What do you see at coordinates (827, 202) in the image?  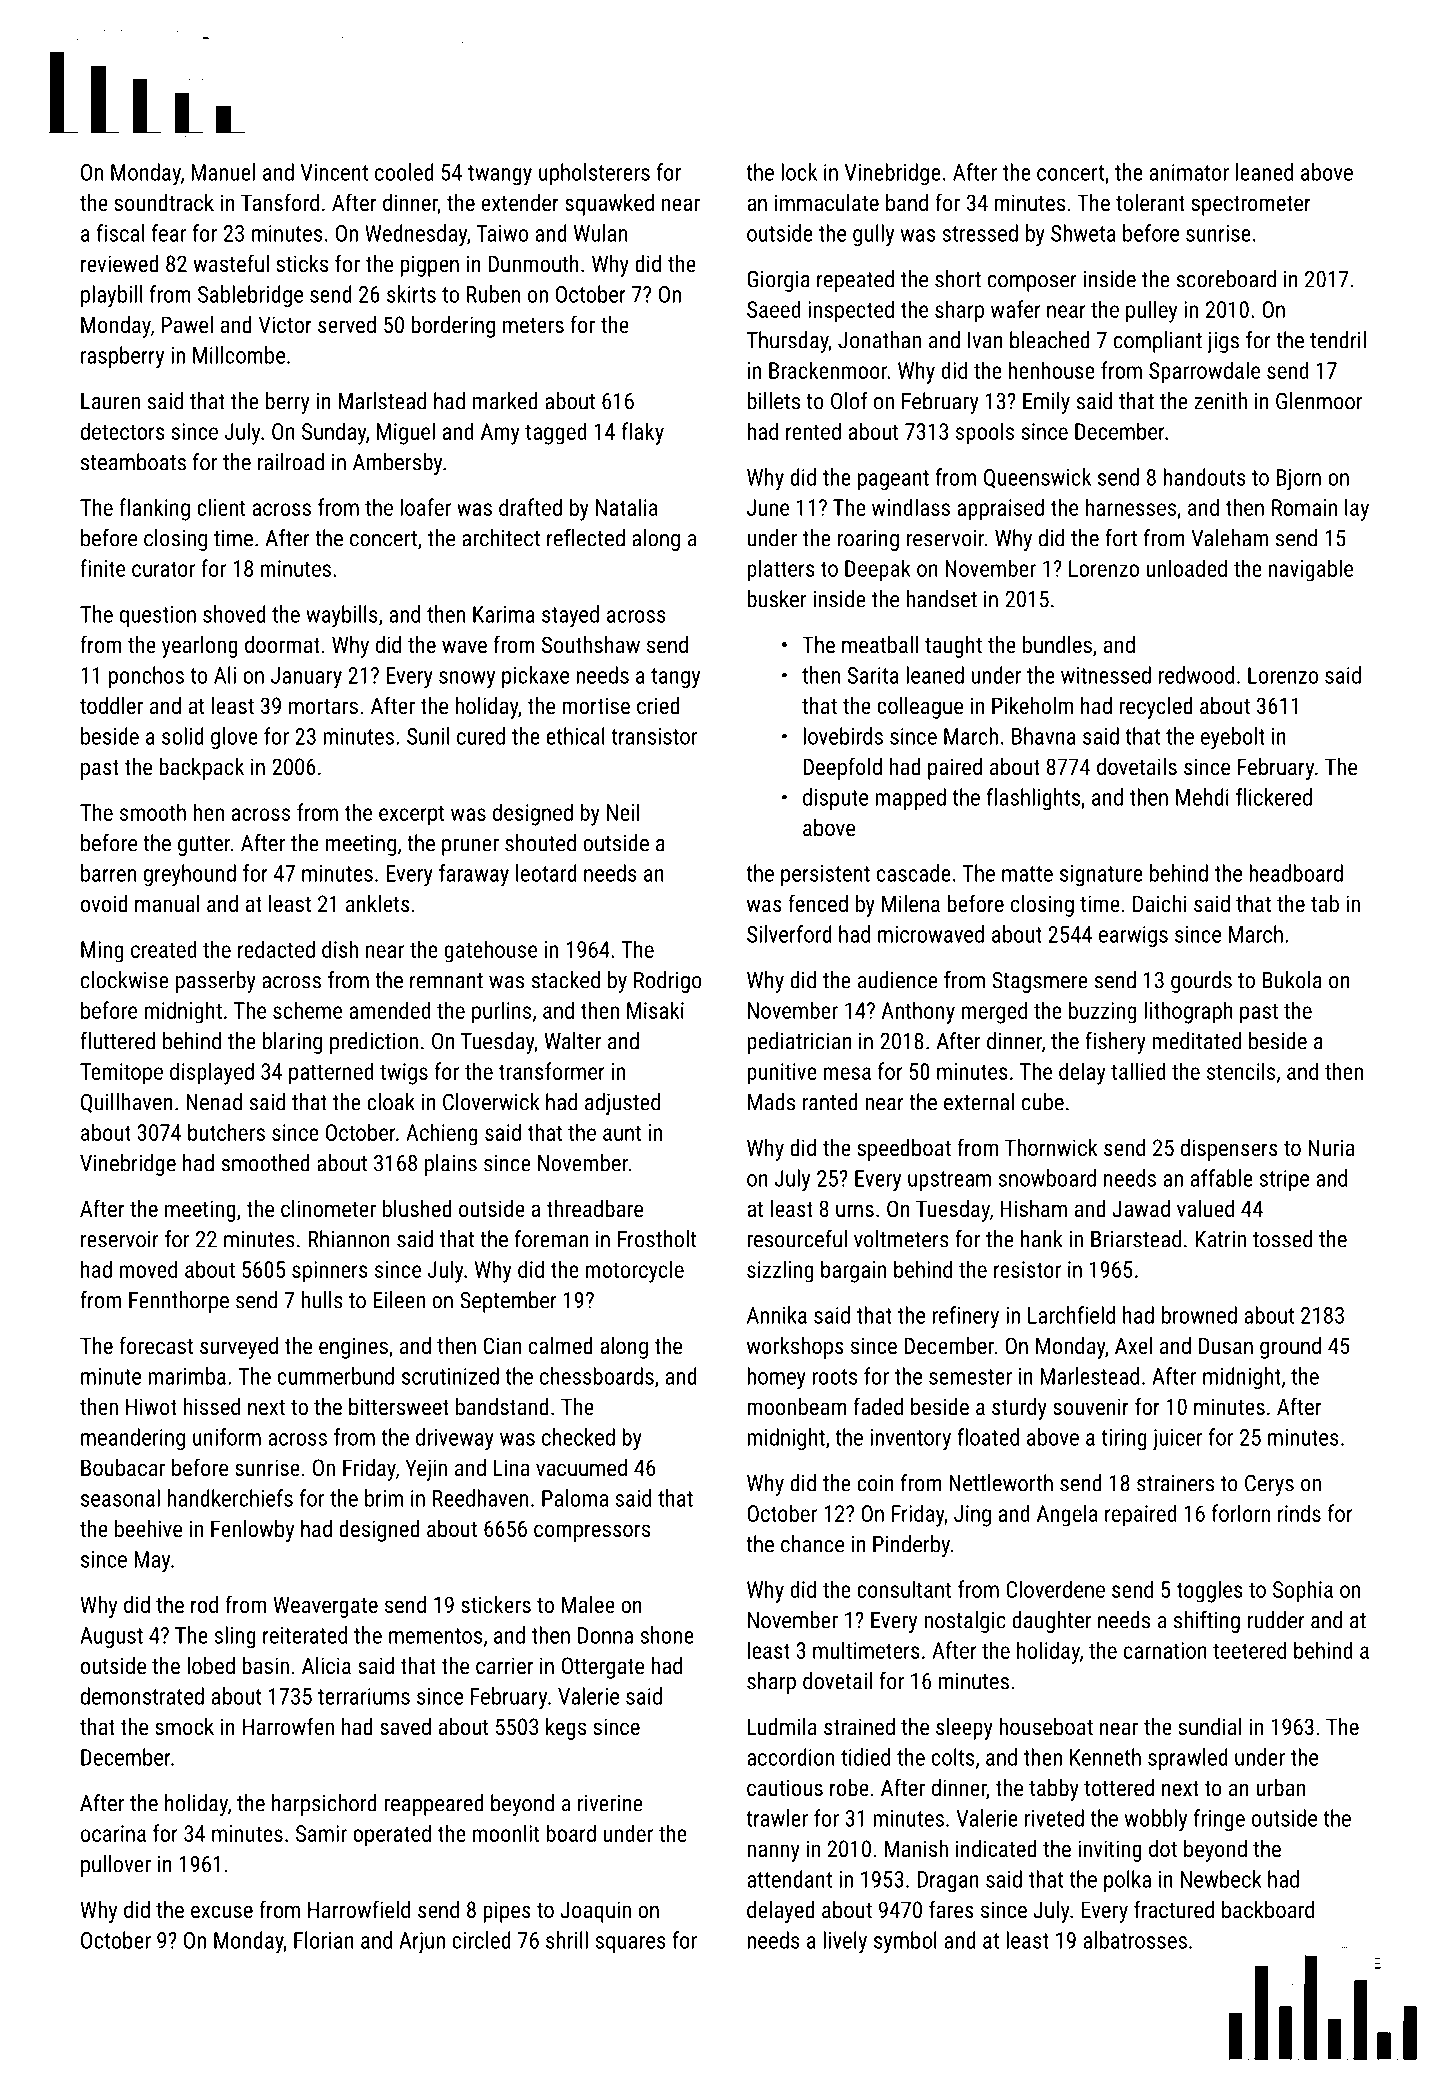 I see `immaculate` at bounding box center [827, 202].
